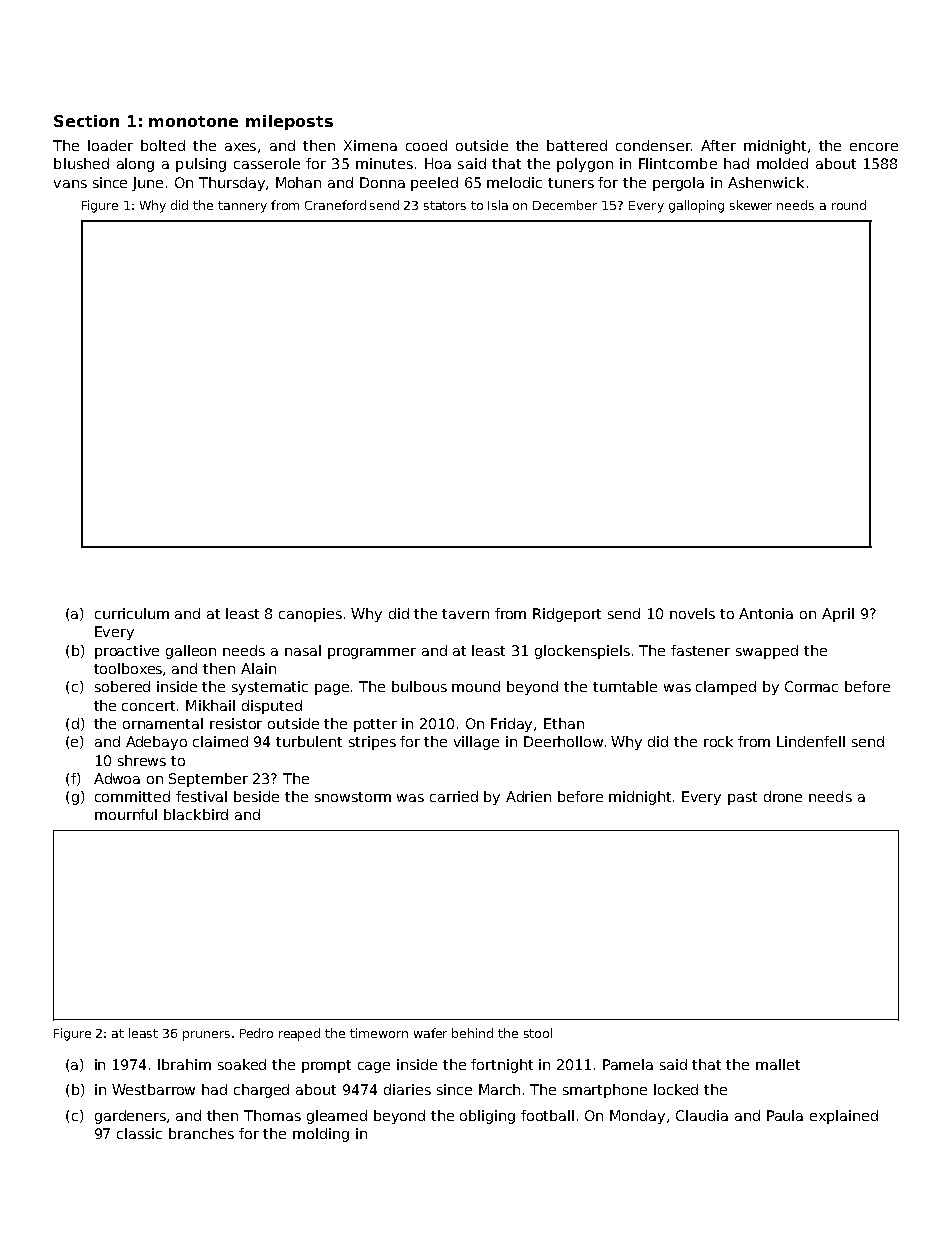 The image size is (952, 1233). Describe the element at coordinates (783, 796) in the screenshot. I see `drone` at that location.
